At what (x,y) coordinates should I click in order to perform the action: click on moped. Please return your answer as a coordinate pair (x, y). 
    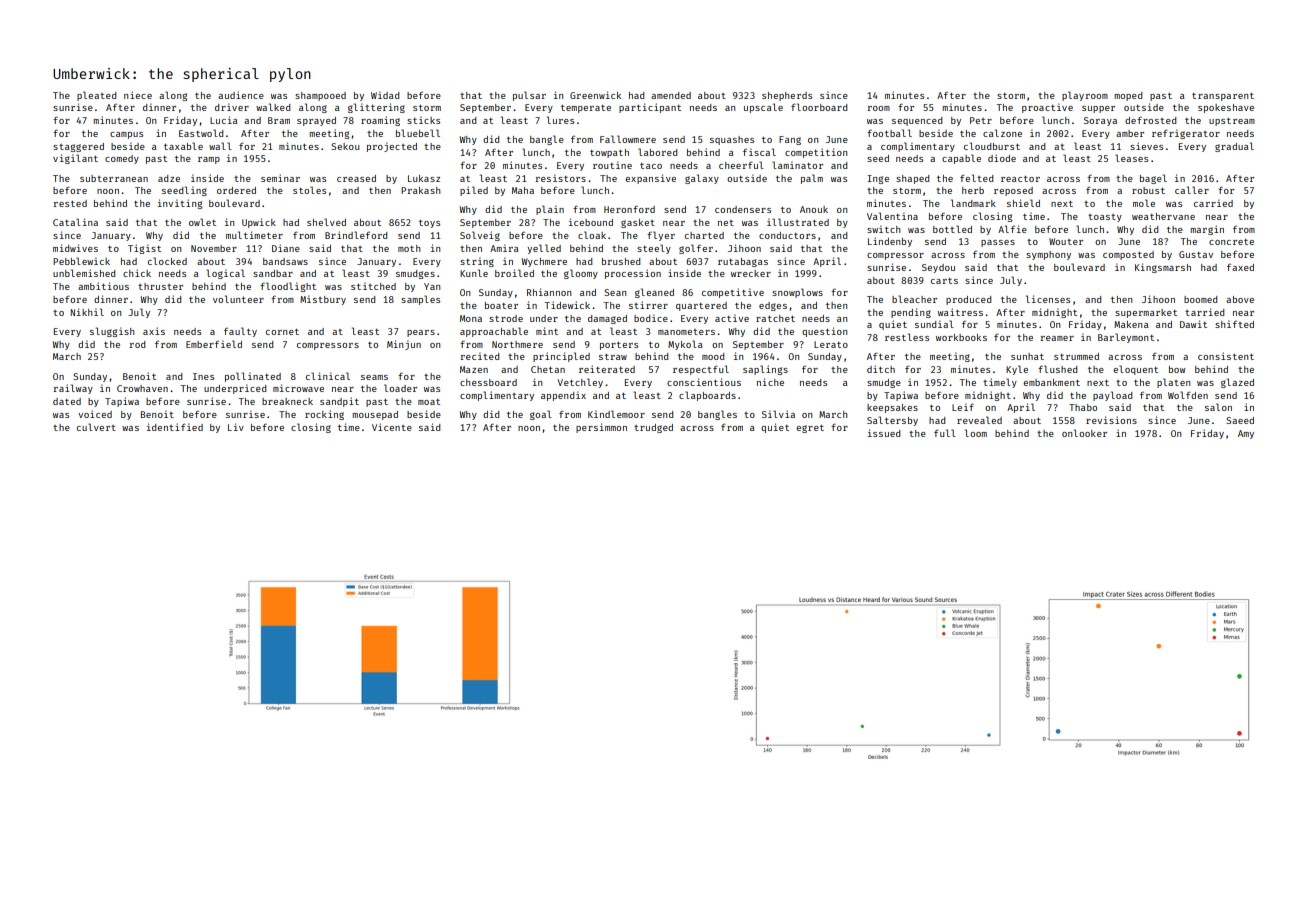
    Looking at the image, I should click on (1128, 96).
